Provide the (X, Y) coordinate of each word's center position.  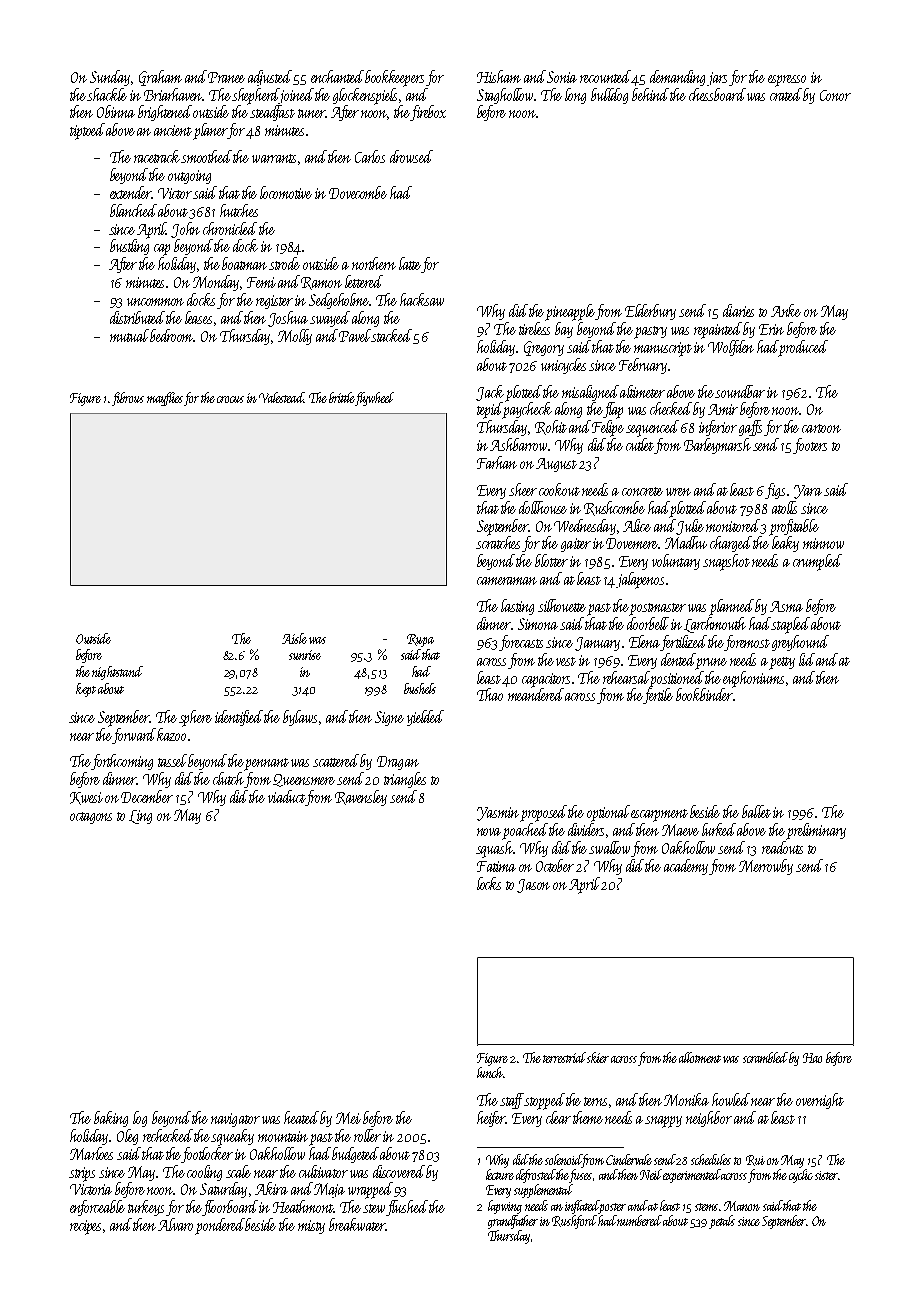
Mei (348, 1118)
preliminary (816, 831)
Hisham (499, 76)
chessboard (717, 94)
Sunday (110, 78)
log (140, 1119)
